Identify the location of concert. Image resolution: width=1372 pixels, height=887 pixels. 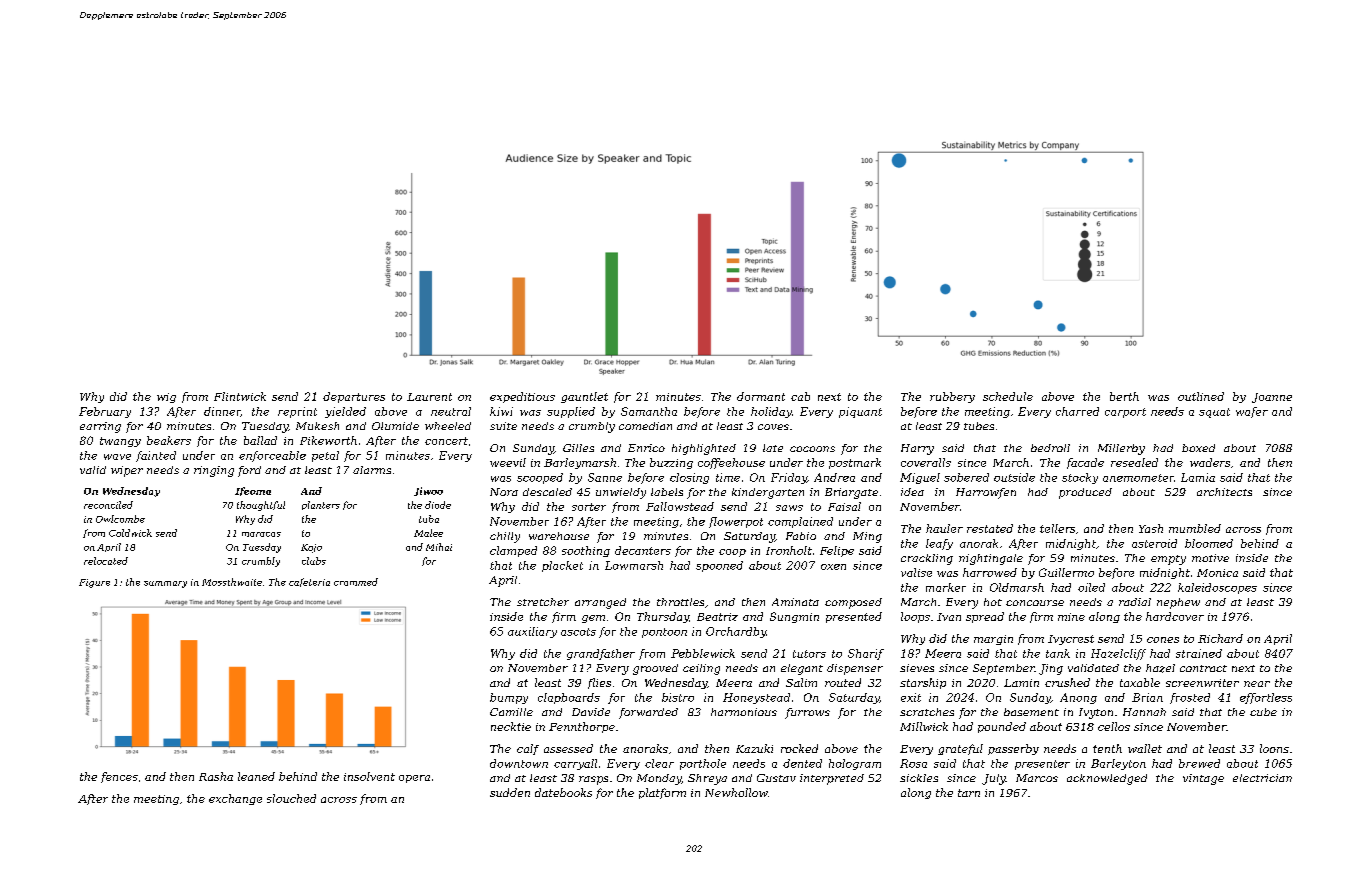
(446, 441).
